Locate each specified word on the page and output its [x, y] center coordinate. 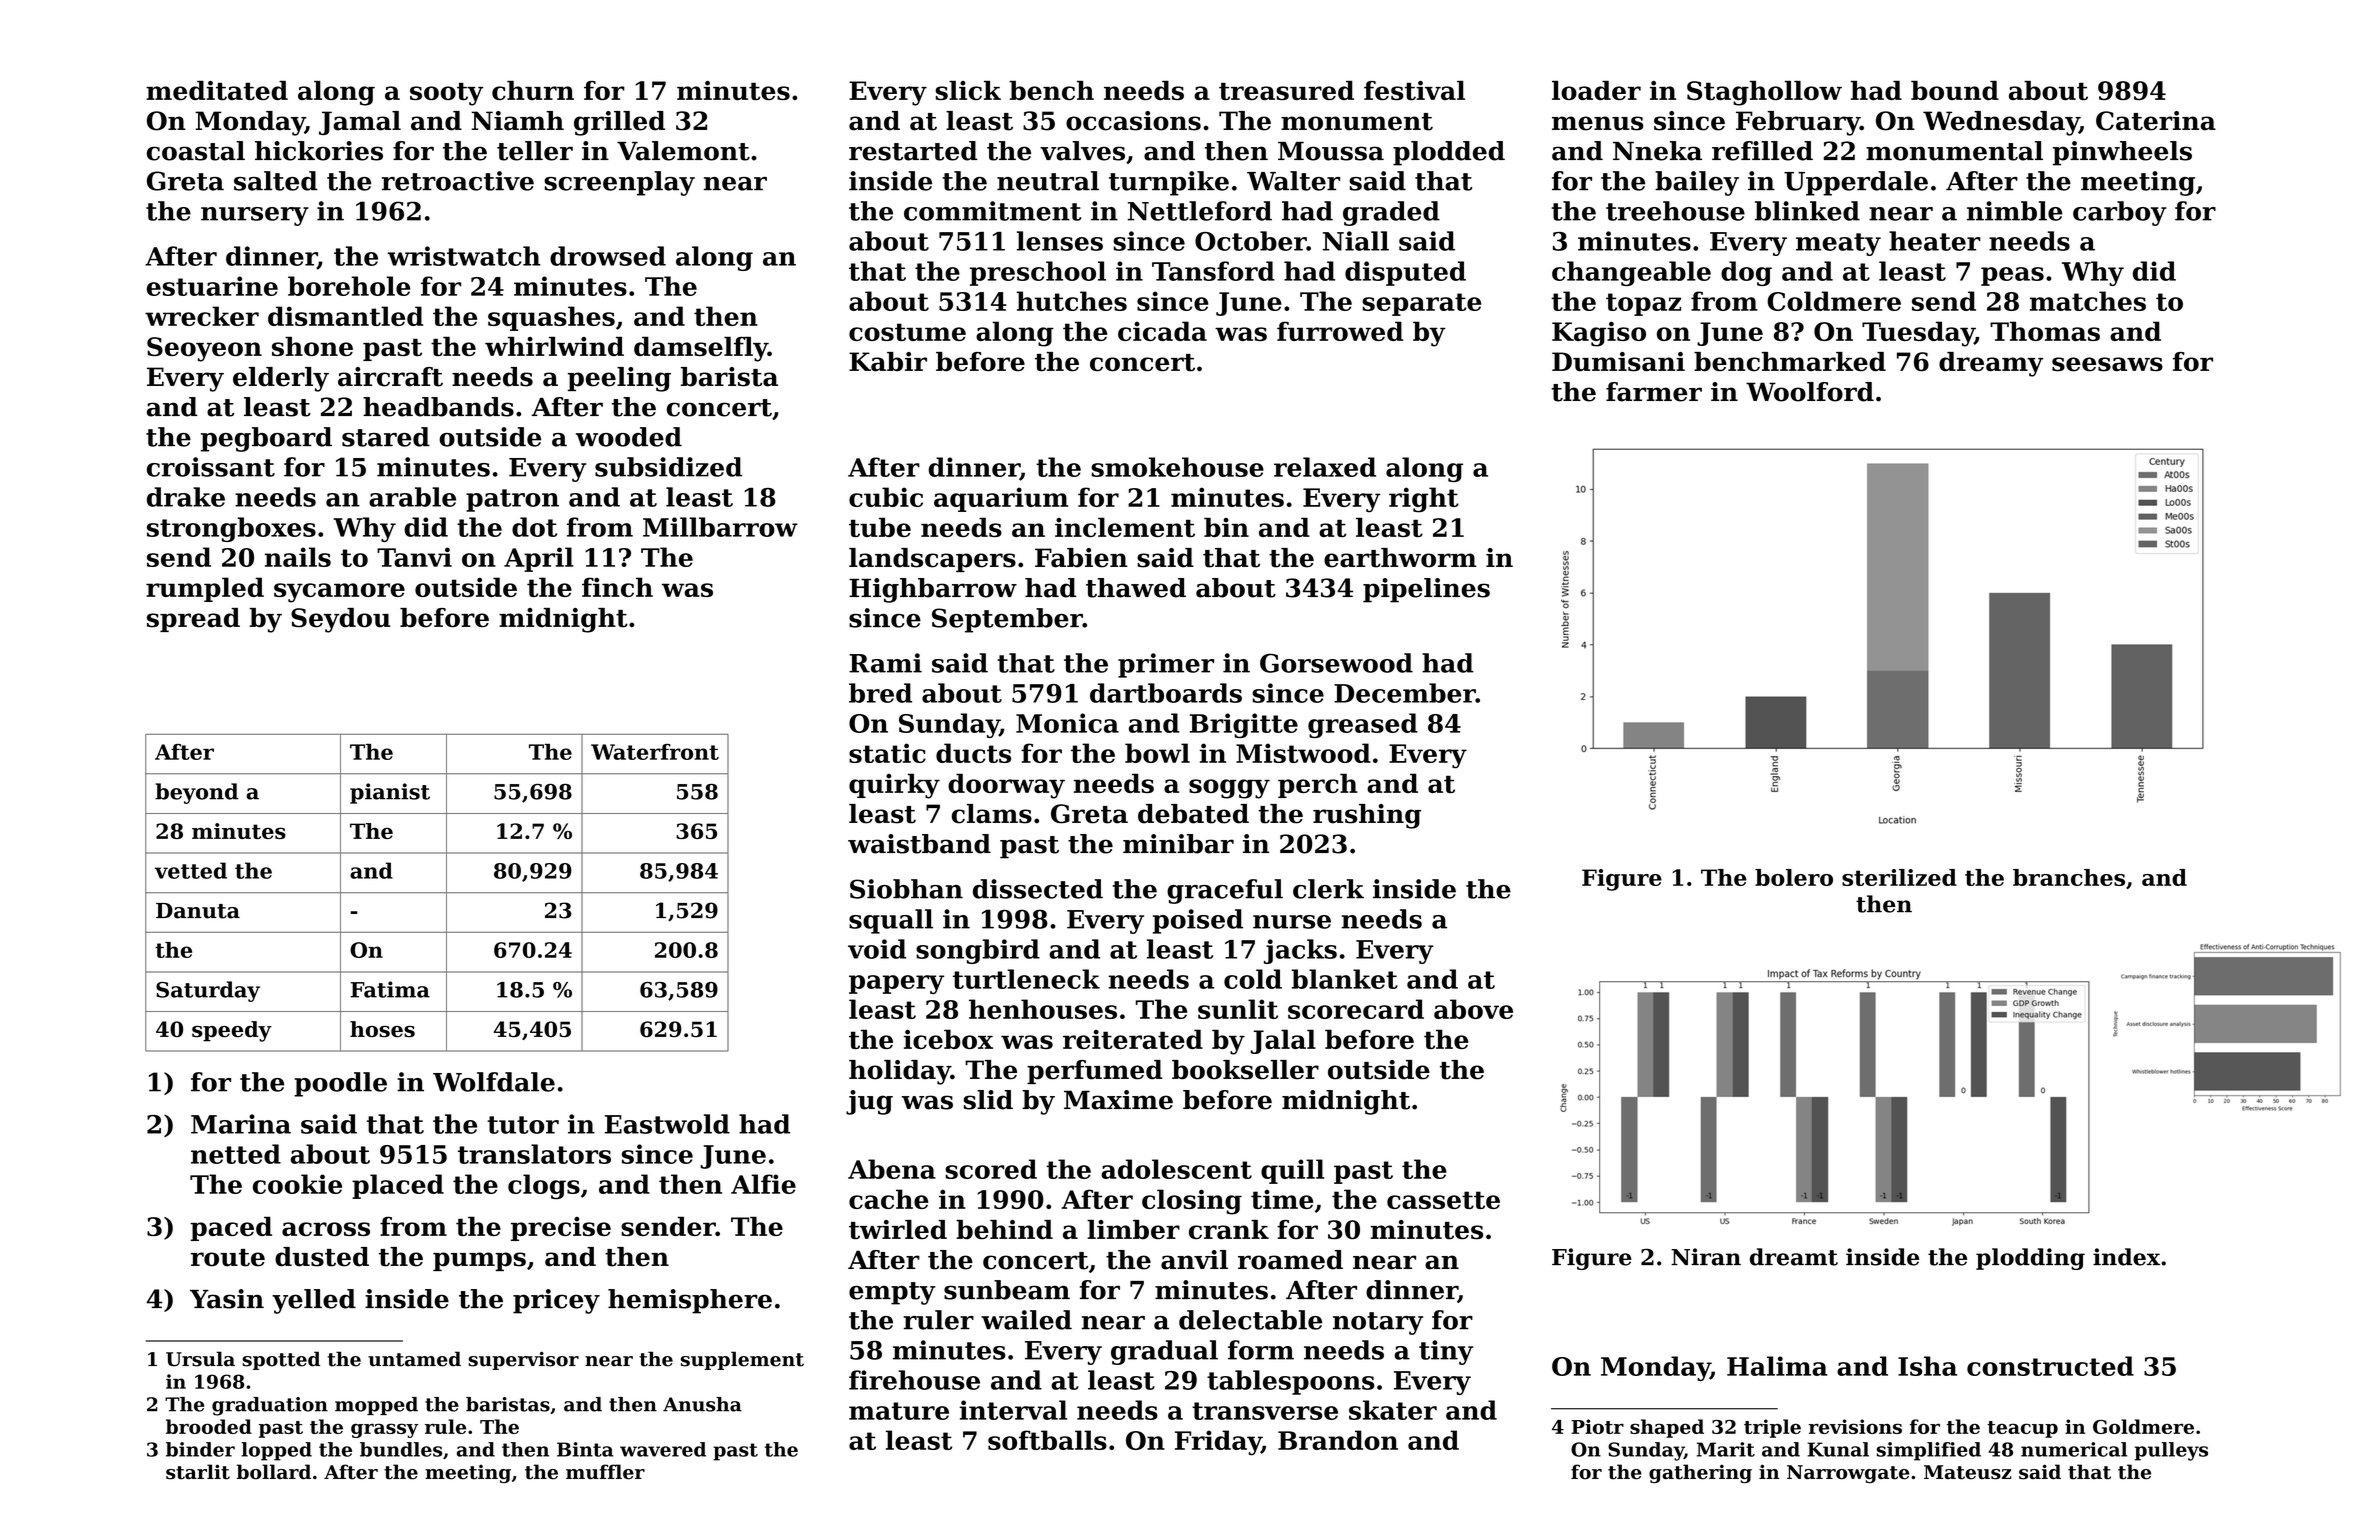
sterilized [1899, 877]
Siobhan [906, 889]
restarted [913, 151]
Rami [885, 663]
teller [535, 151]
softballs [1047, 1440]
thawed [1136, 588]
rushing [1367, 816]
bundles [401, 1449]
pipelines [1426, 590]
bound [1955, 90]
